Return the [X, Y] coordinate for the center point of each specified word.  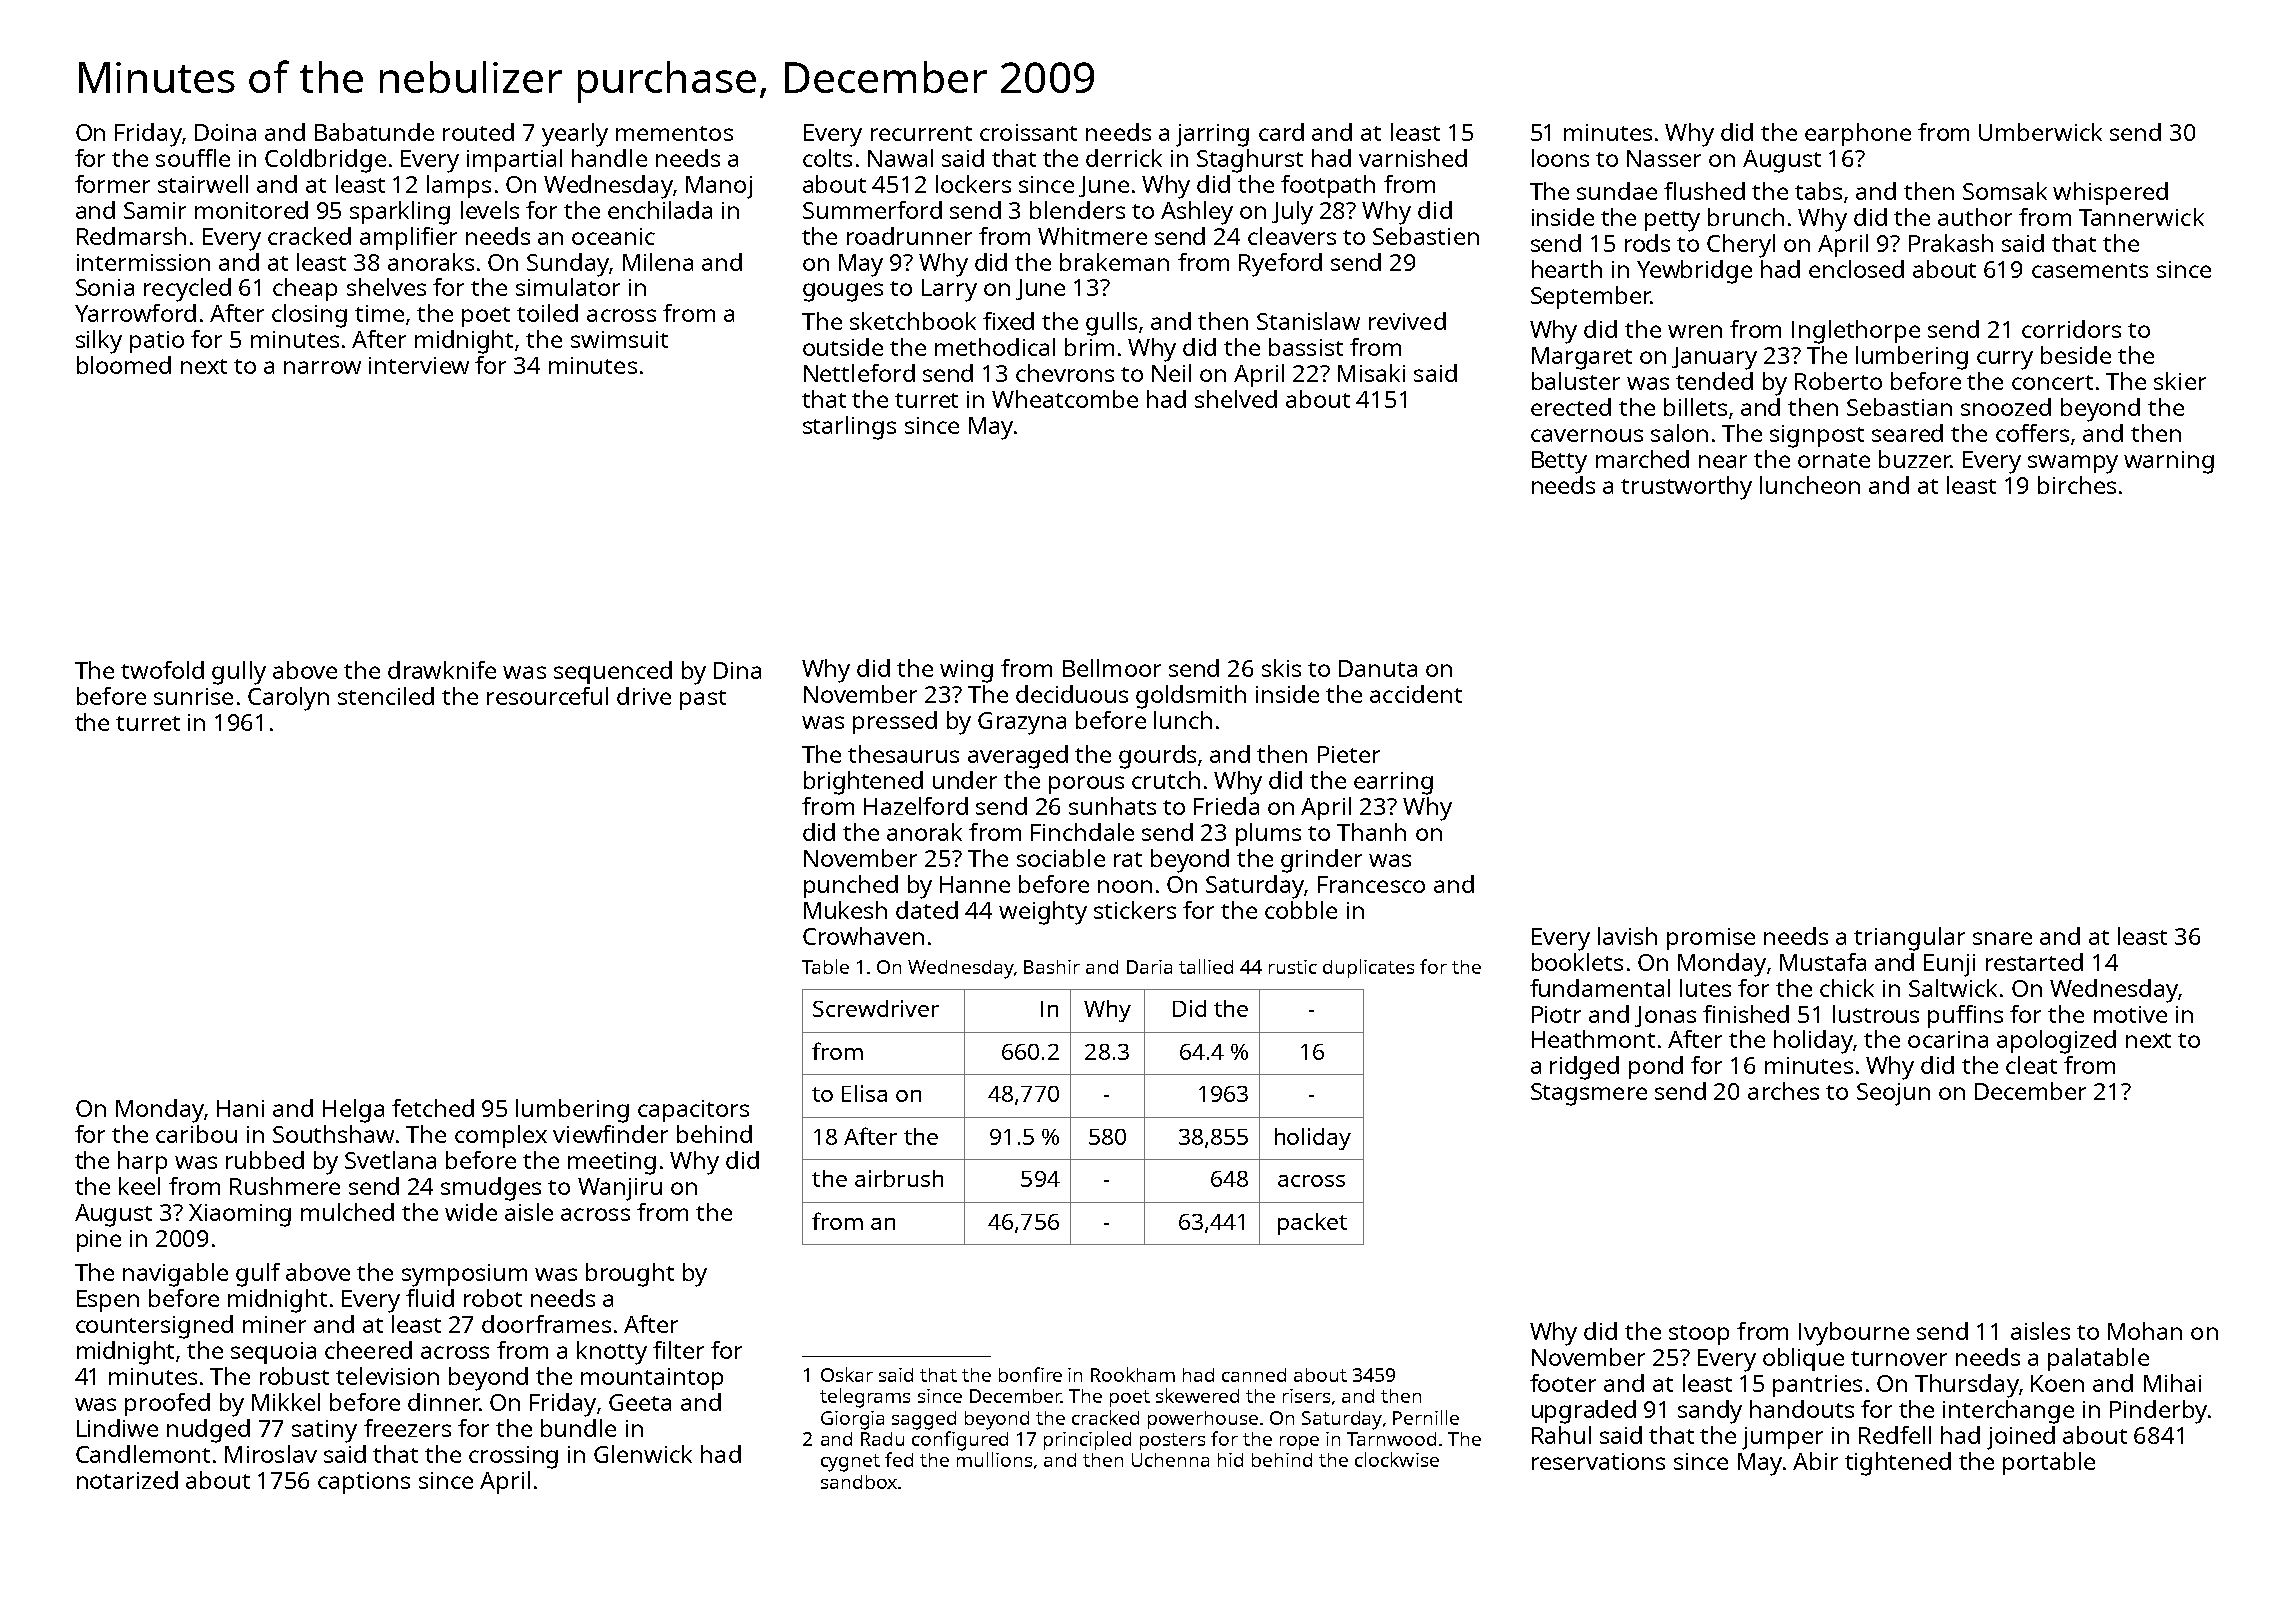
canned [1254, 1375]
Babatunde [374, 132]
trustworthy [1686, 488]
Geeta [640, 1402]
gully [239, 673]
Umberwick [2040, 132]
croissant [1028, 132]
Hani [240, 1108]
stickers [1135, 910]
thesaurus [903, 754]
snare [2002, 938]
